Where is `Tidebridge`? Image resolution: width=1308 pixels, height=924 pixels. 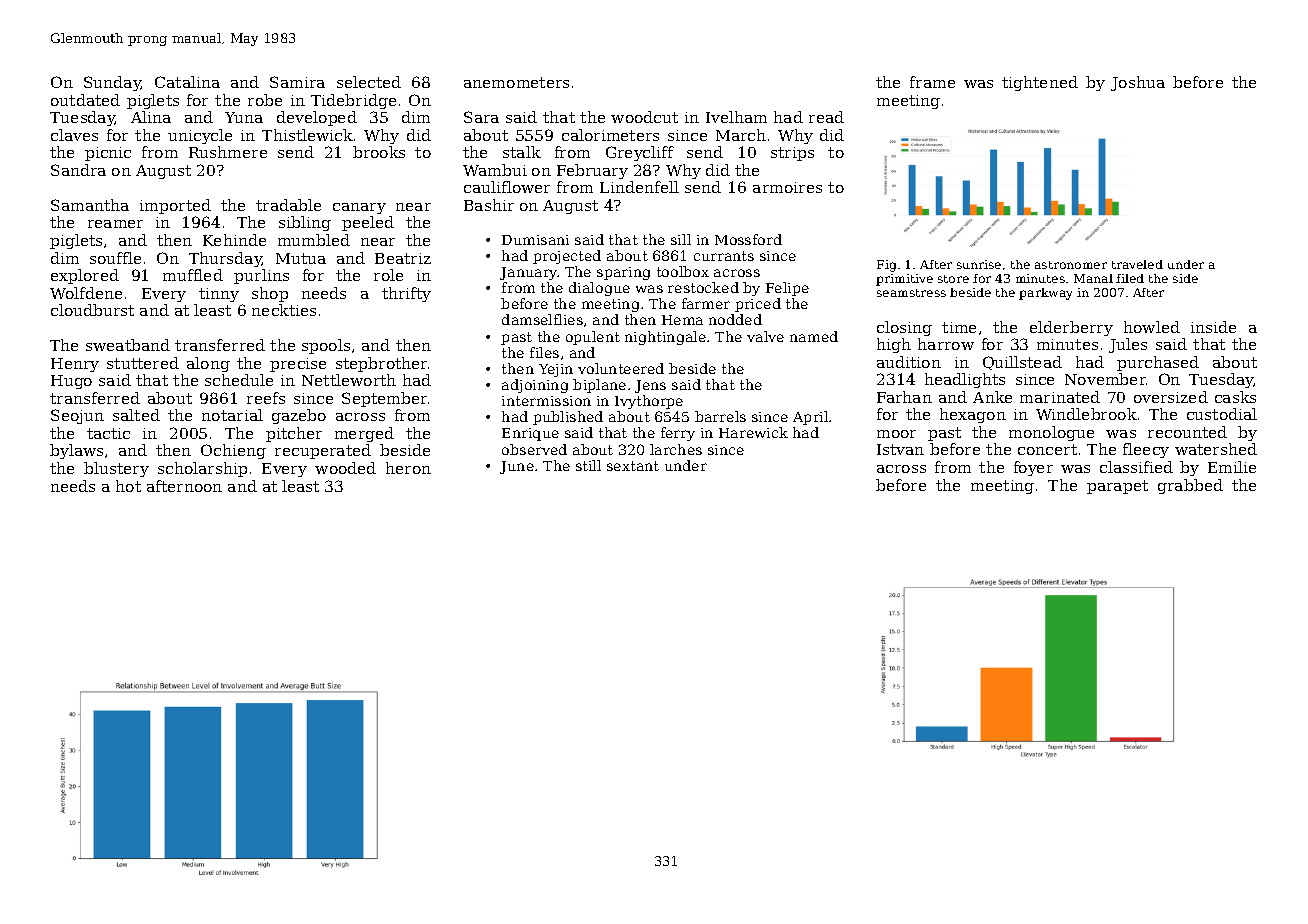
Tidebridge is located at coordinates (353, 101).
